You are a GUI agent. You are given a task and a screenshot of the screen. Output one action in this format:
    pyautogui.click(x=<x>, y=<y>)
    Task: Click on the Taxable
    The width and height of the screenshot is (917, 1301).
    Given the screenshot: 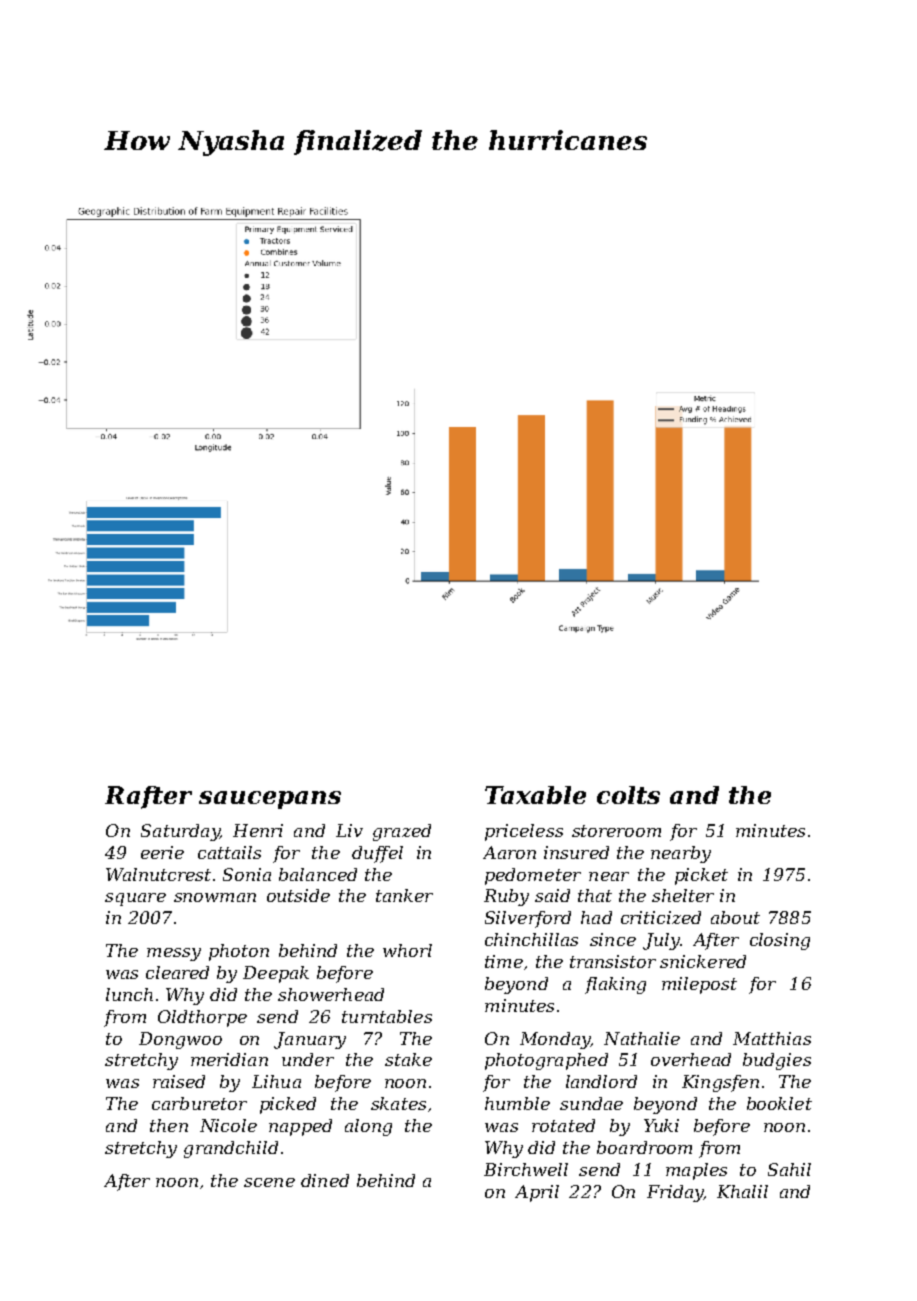 What is the action you would take?
    pyautogui.click(x=535, y=795)
